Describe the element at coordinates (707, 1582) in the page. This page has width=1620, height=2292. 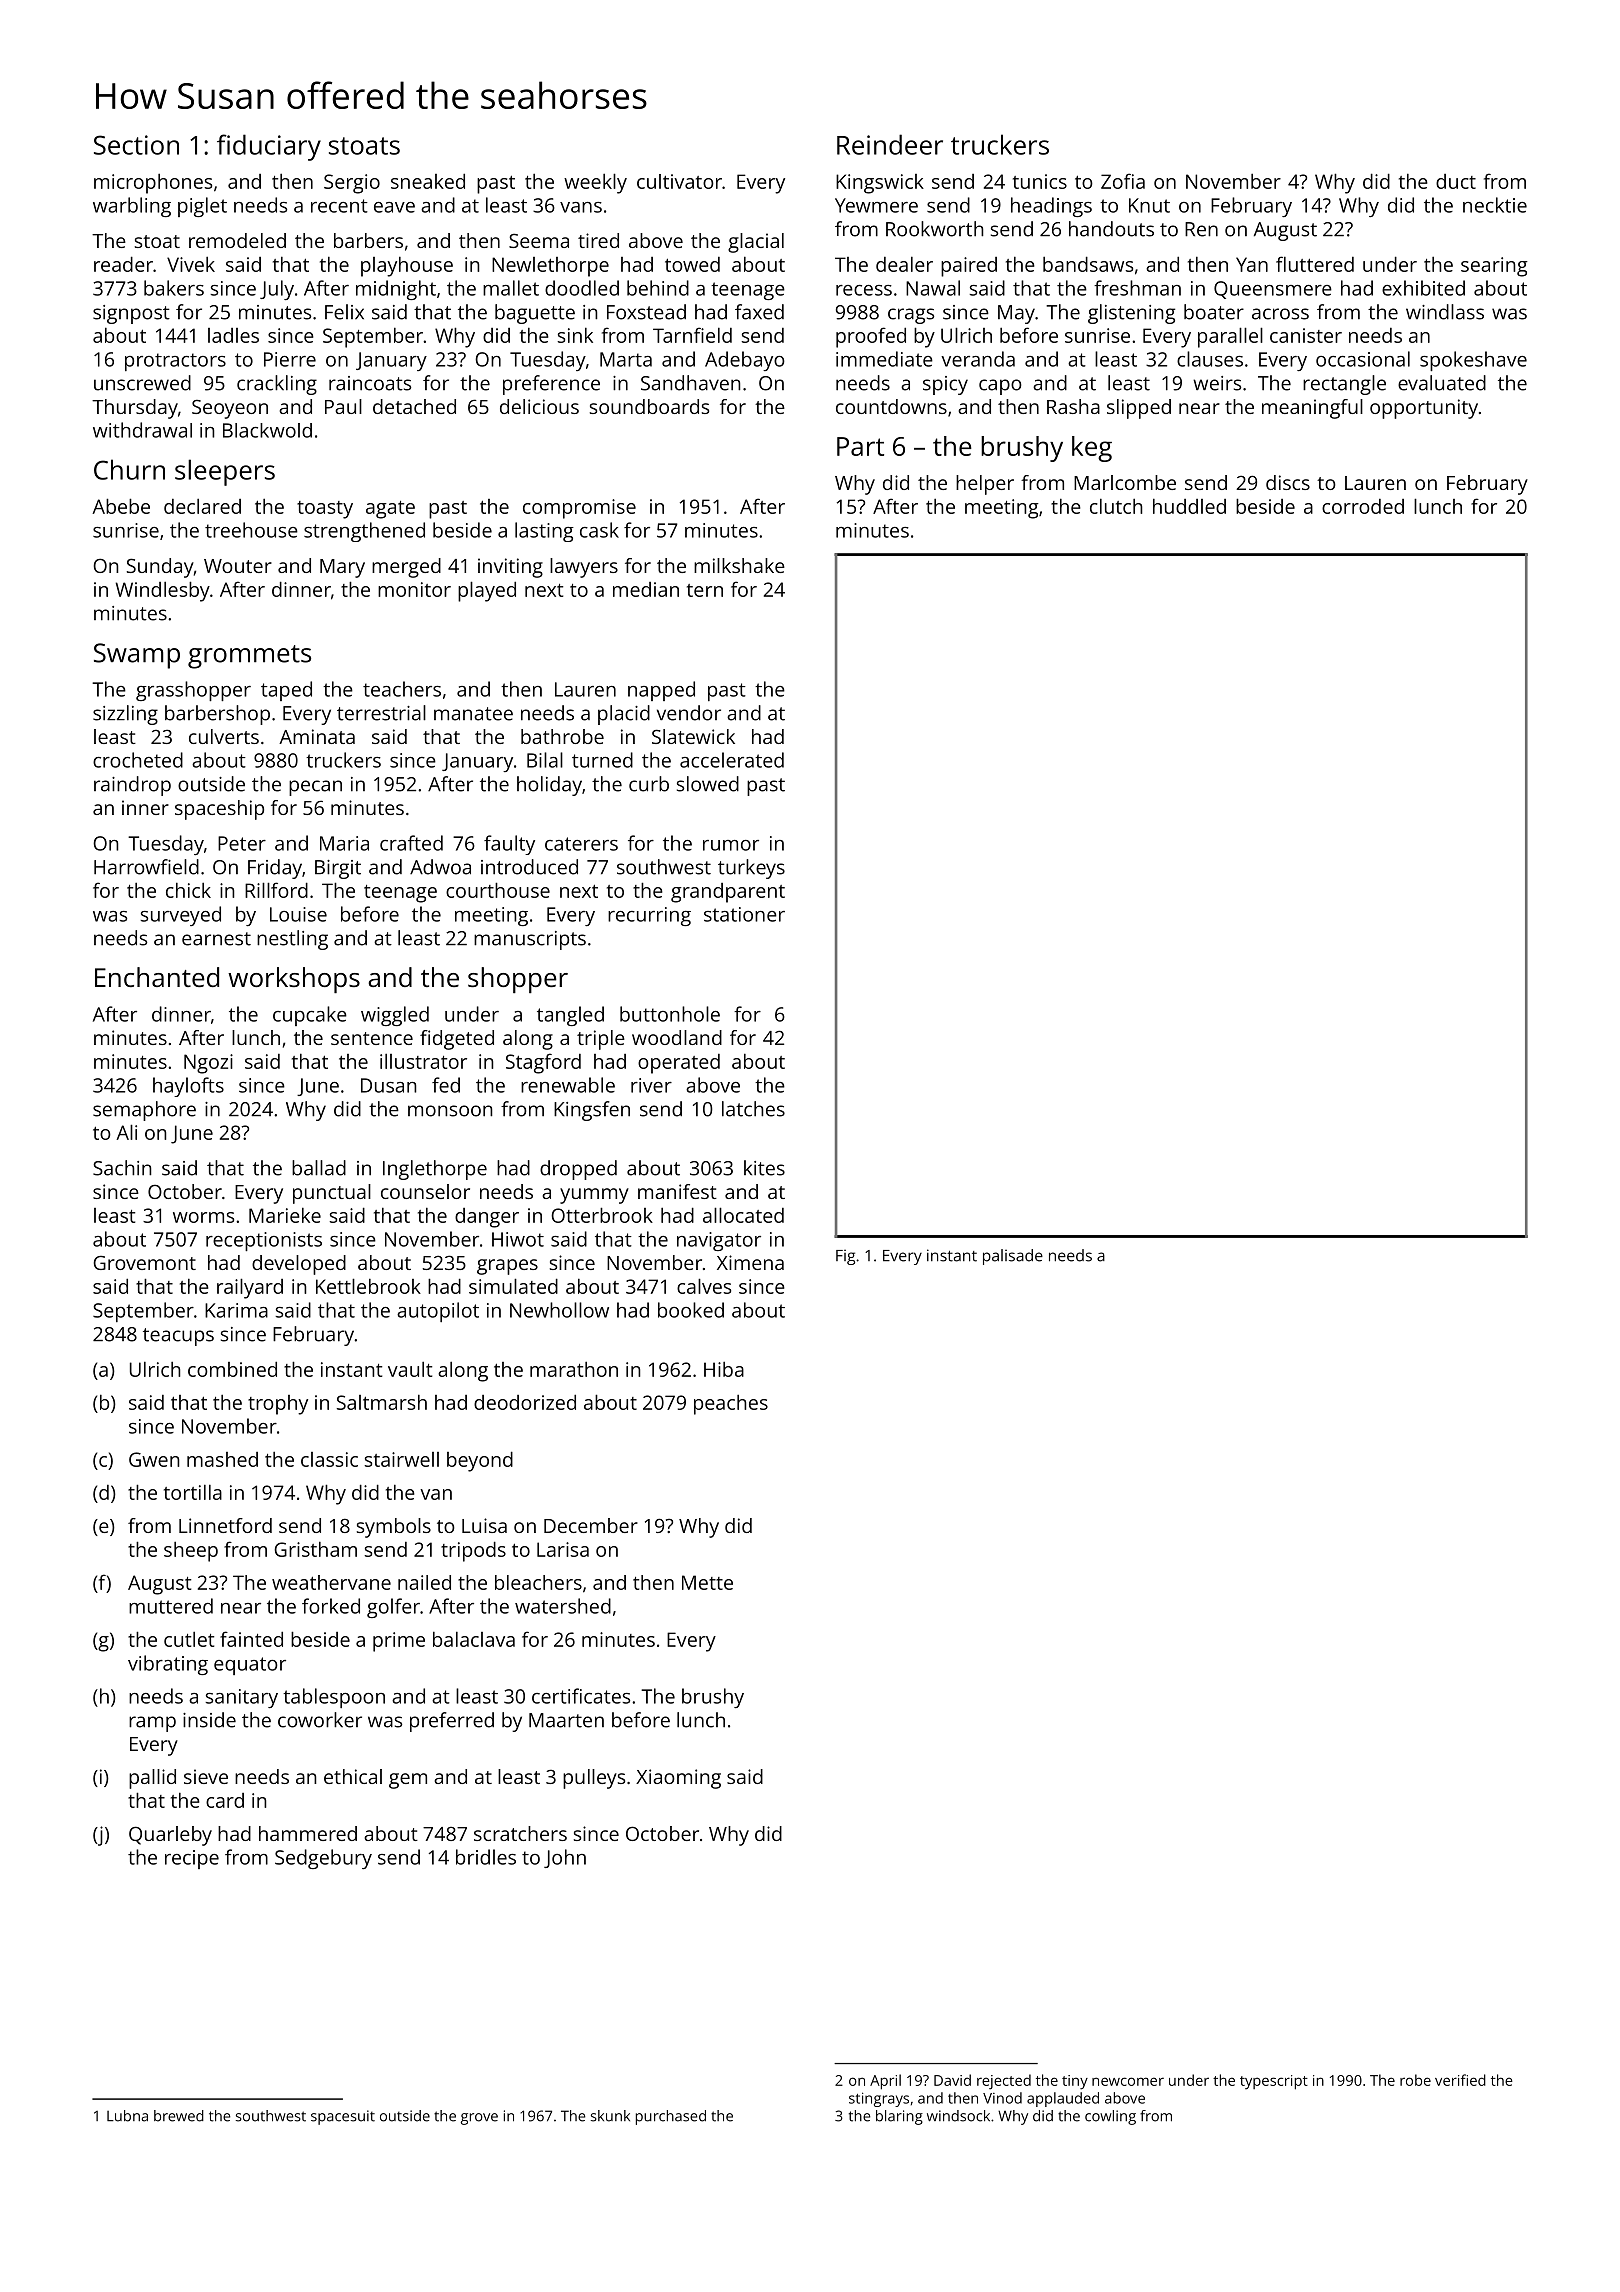
I see `Mette` at that location.
